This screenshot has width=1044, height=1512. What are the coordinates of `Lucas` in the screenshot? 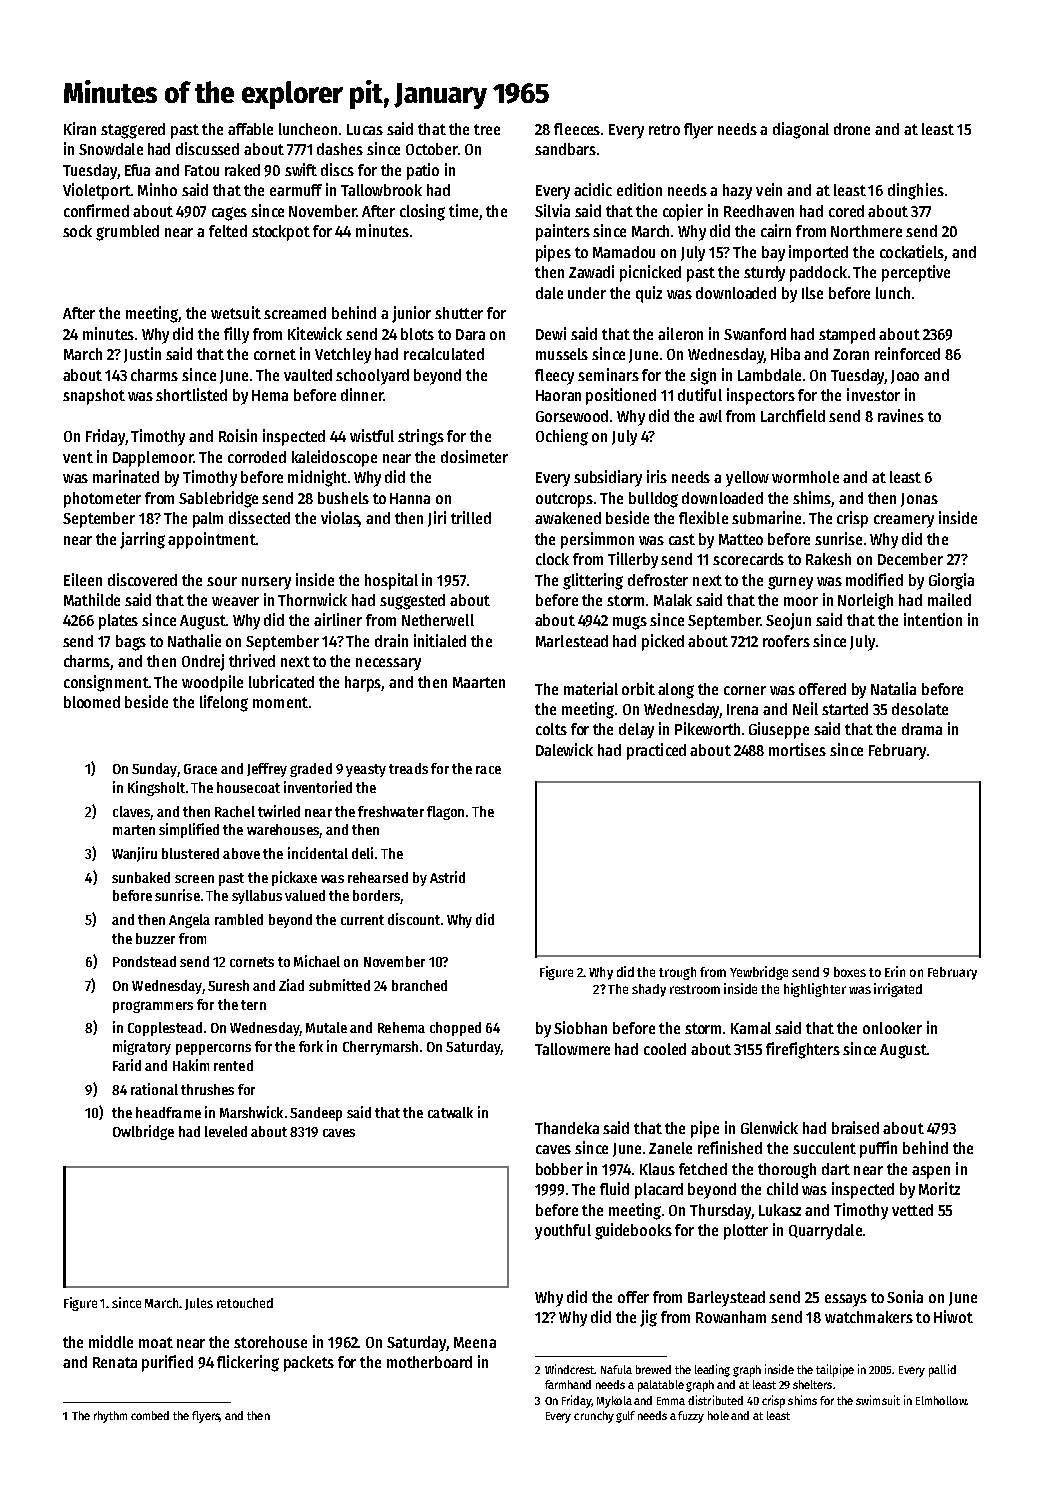 It's located at (365, 129).
